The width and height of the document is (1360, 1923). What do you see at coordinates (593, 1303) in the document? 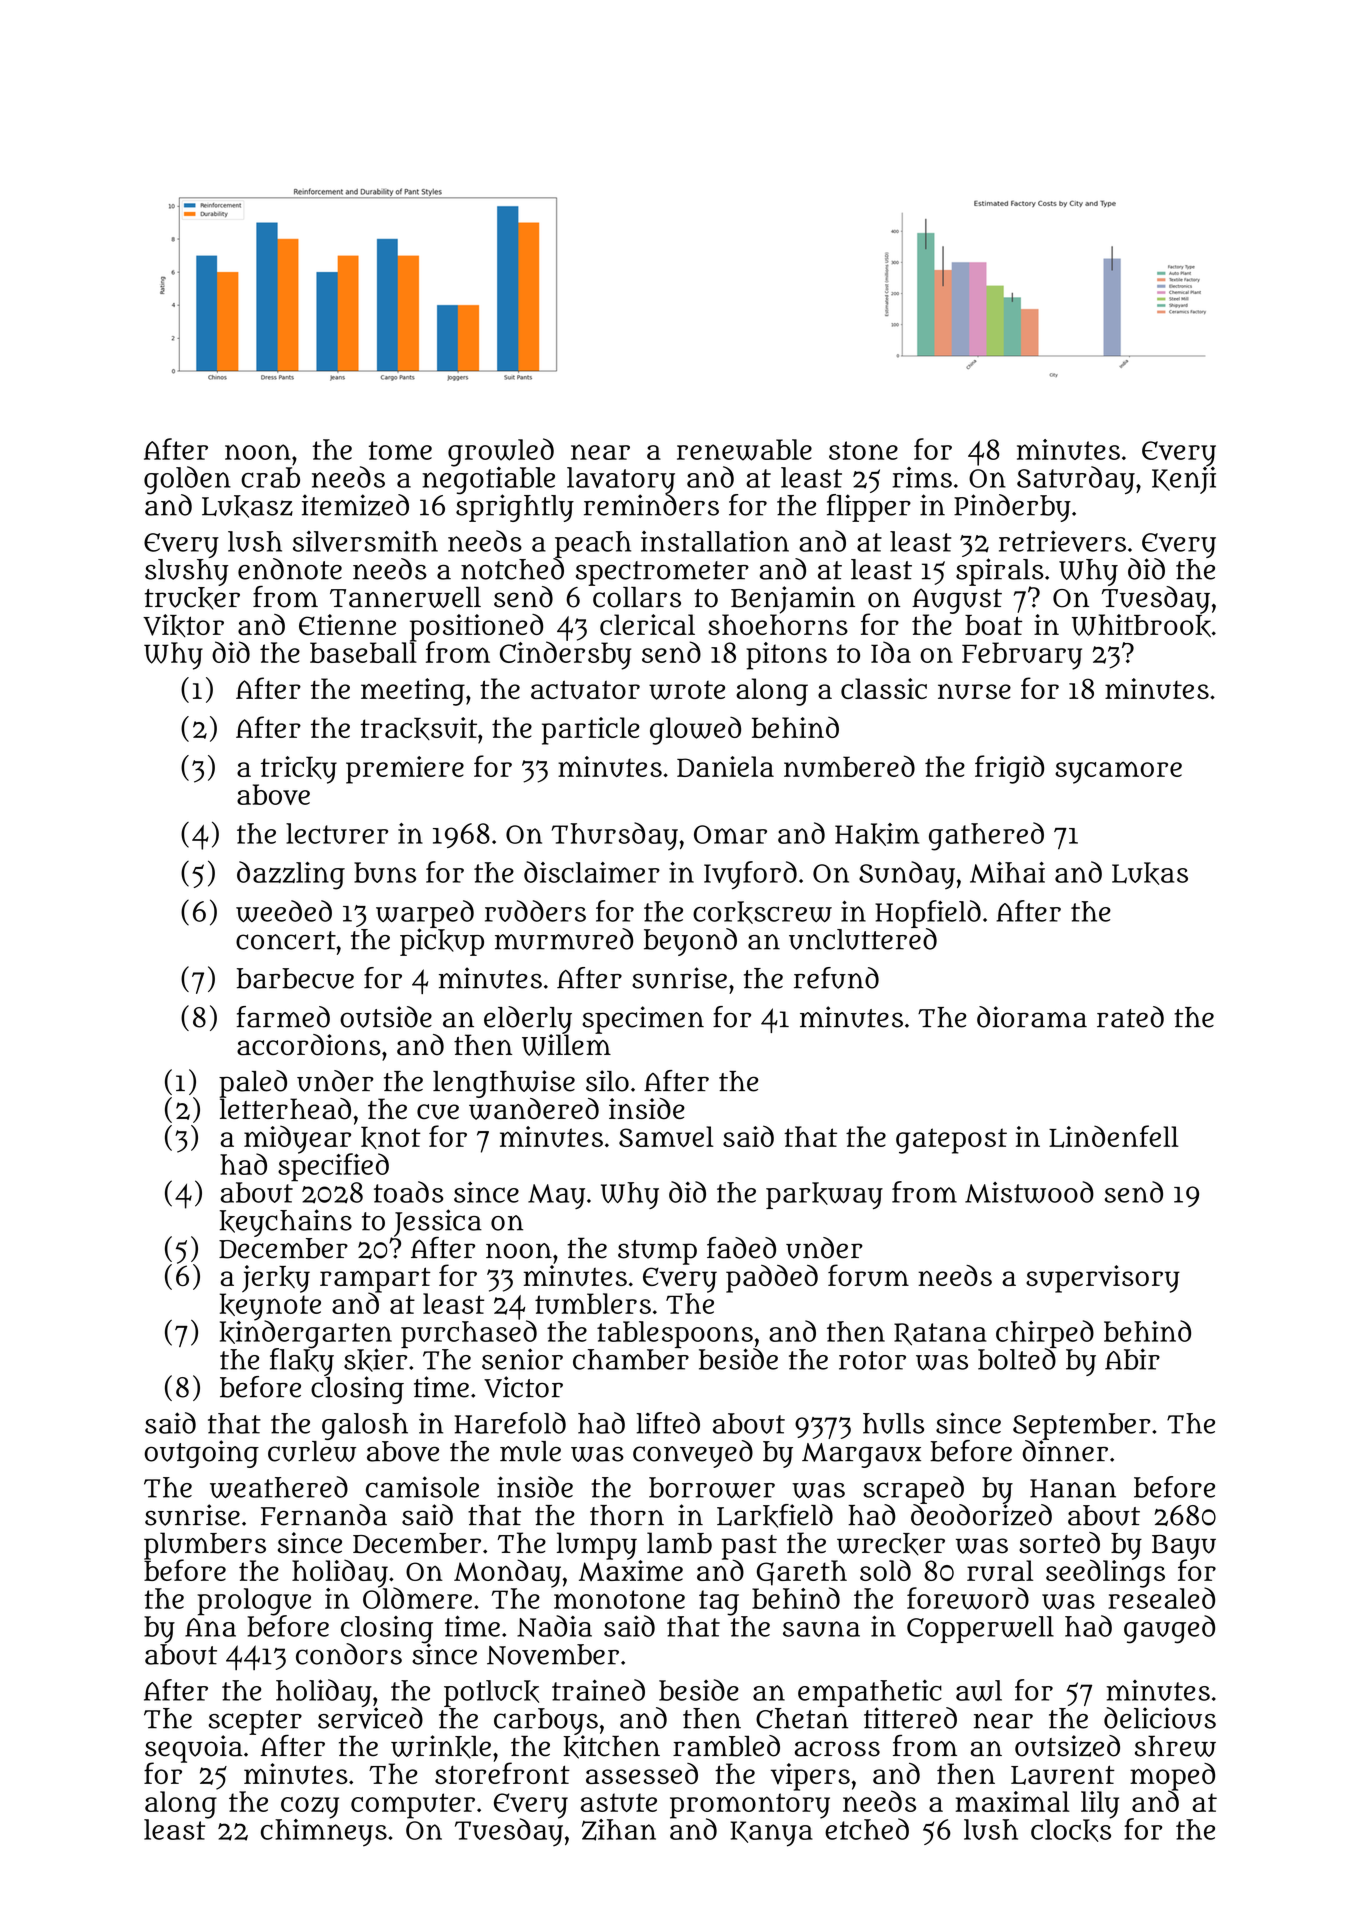
I see `tumblers` at bounding box center [593, 1303].
